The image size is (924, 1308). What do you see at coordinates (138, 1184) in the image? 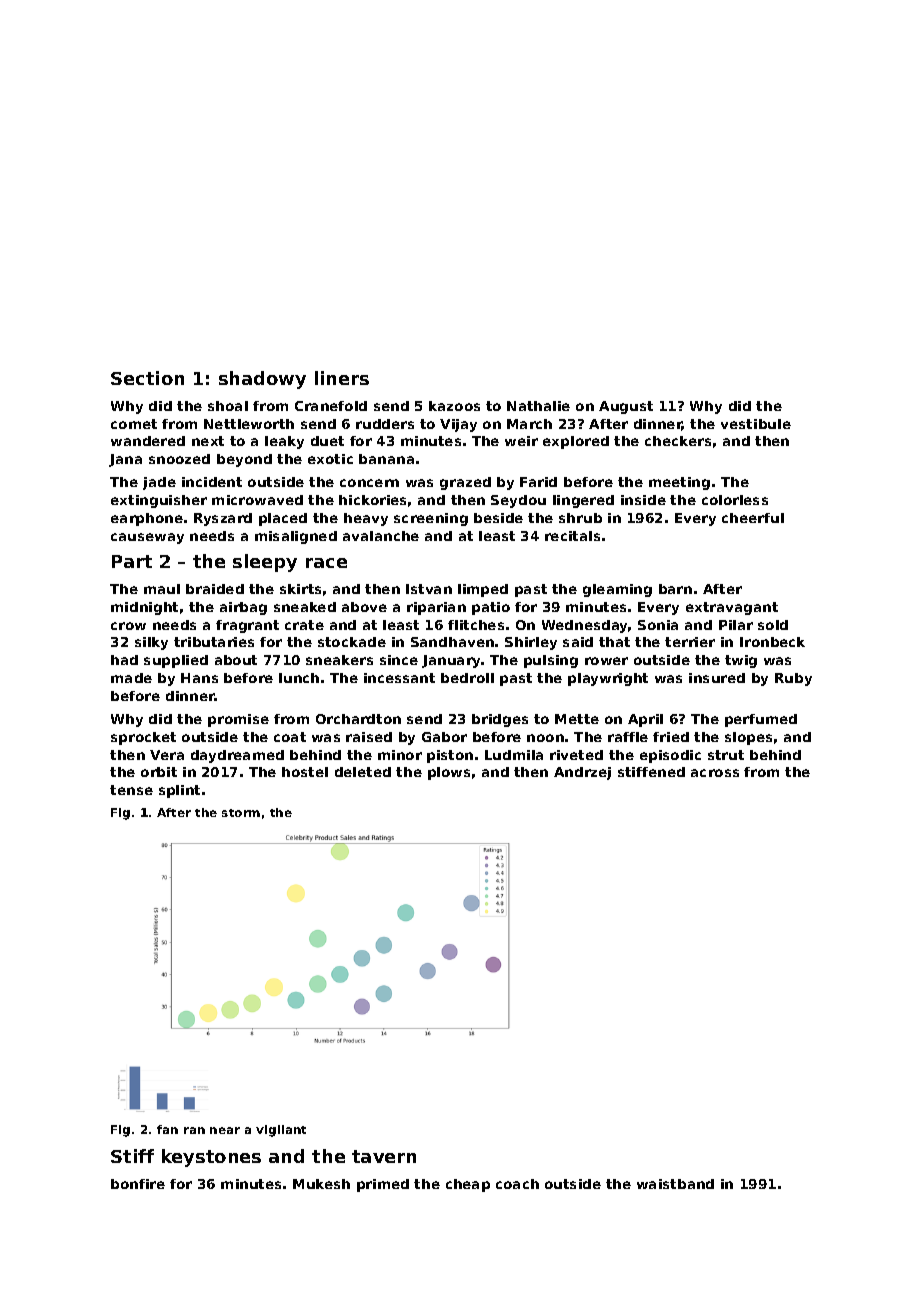
I see `bonfire` at bounding box center [138, 1184].
